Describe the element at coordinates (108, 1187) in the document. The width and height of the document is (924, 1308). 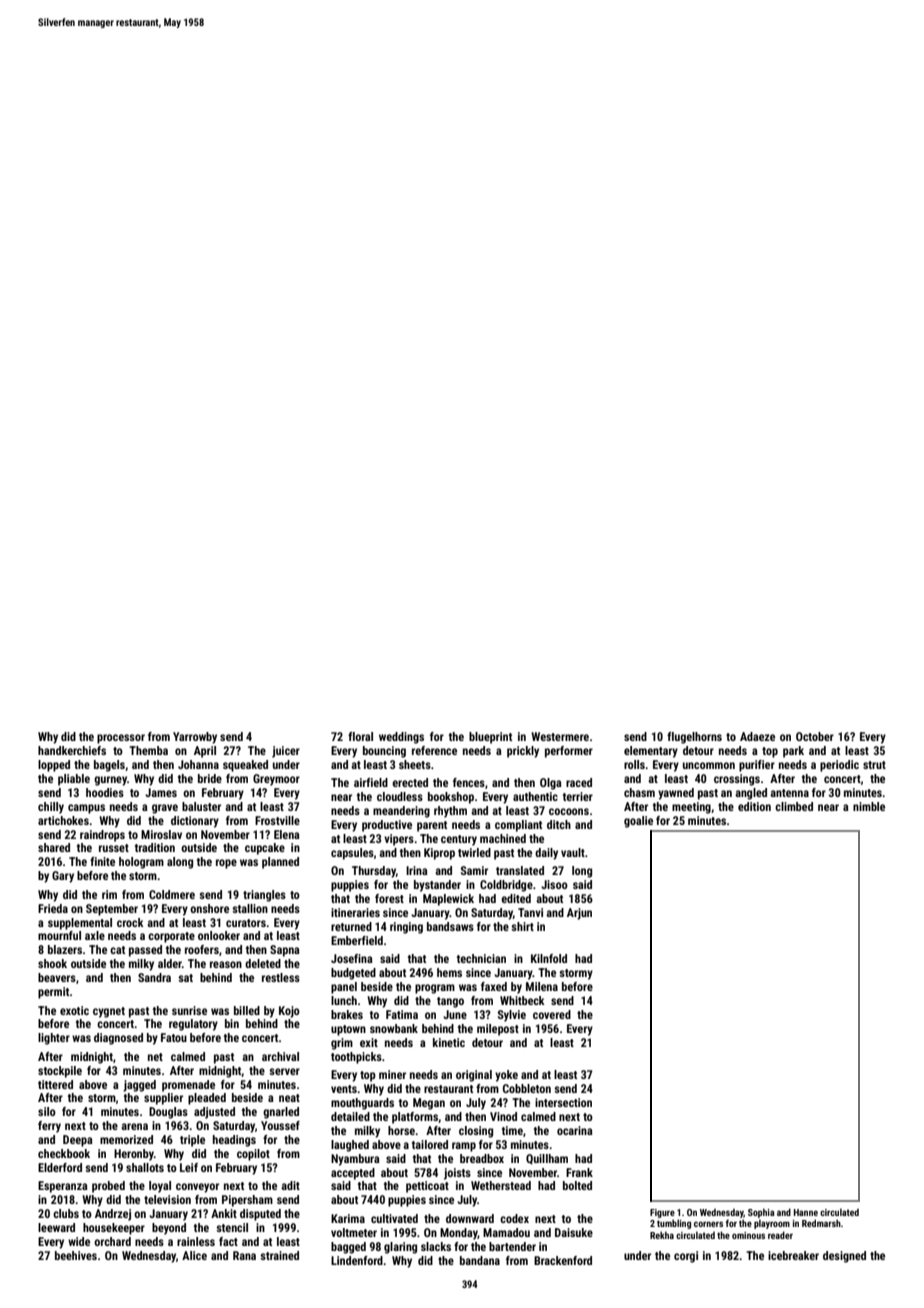
I see `probed` at that location.
